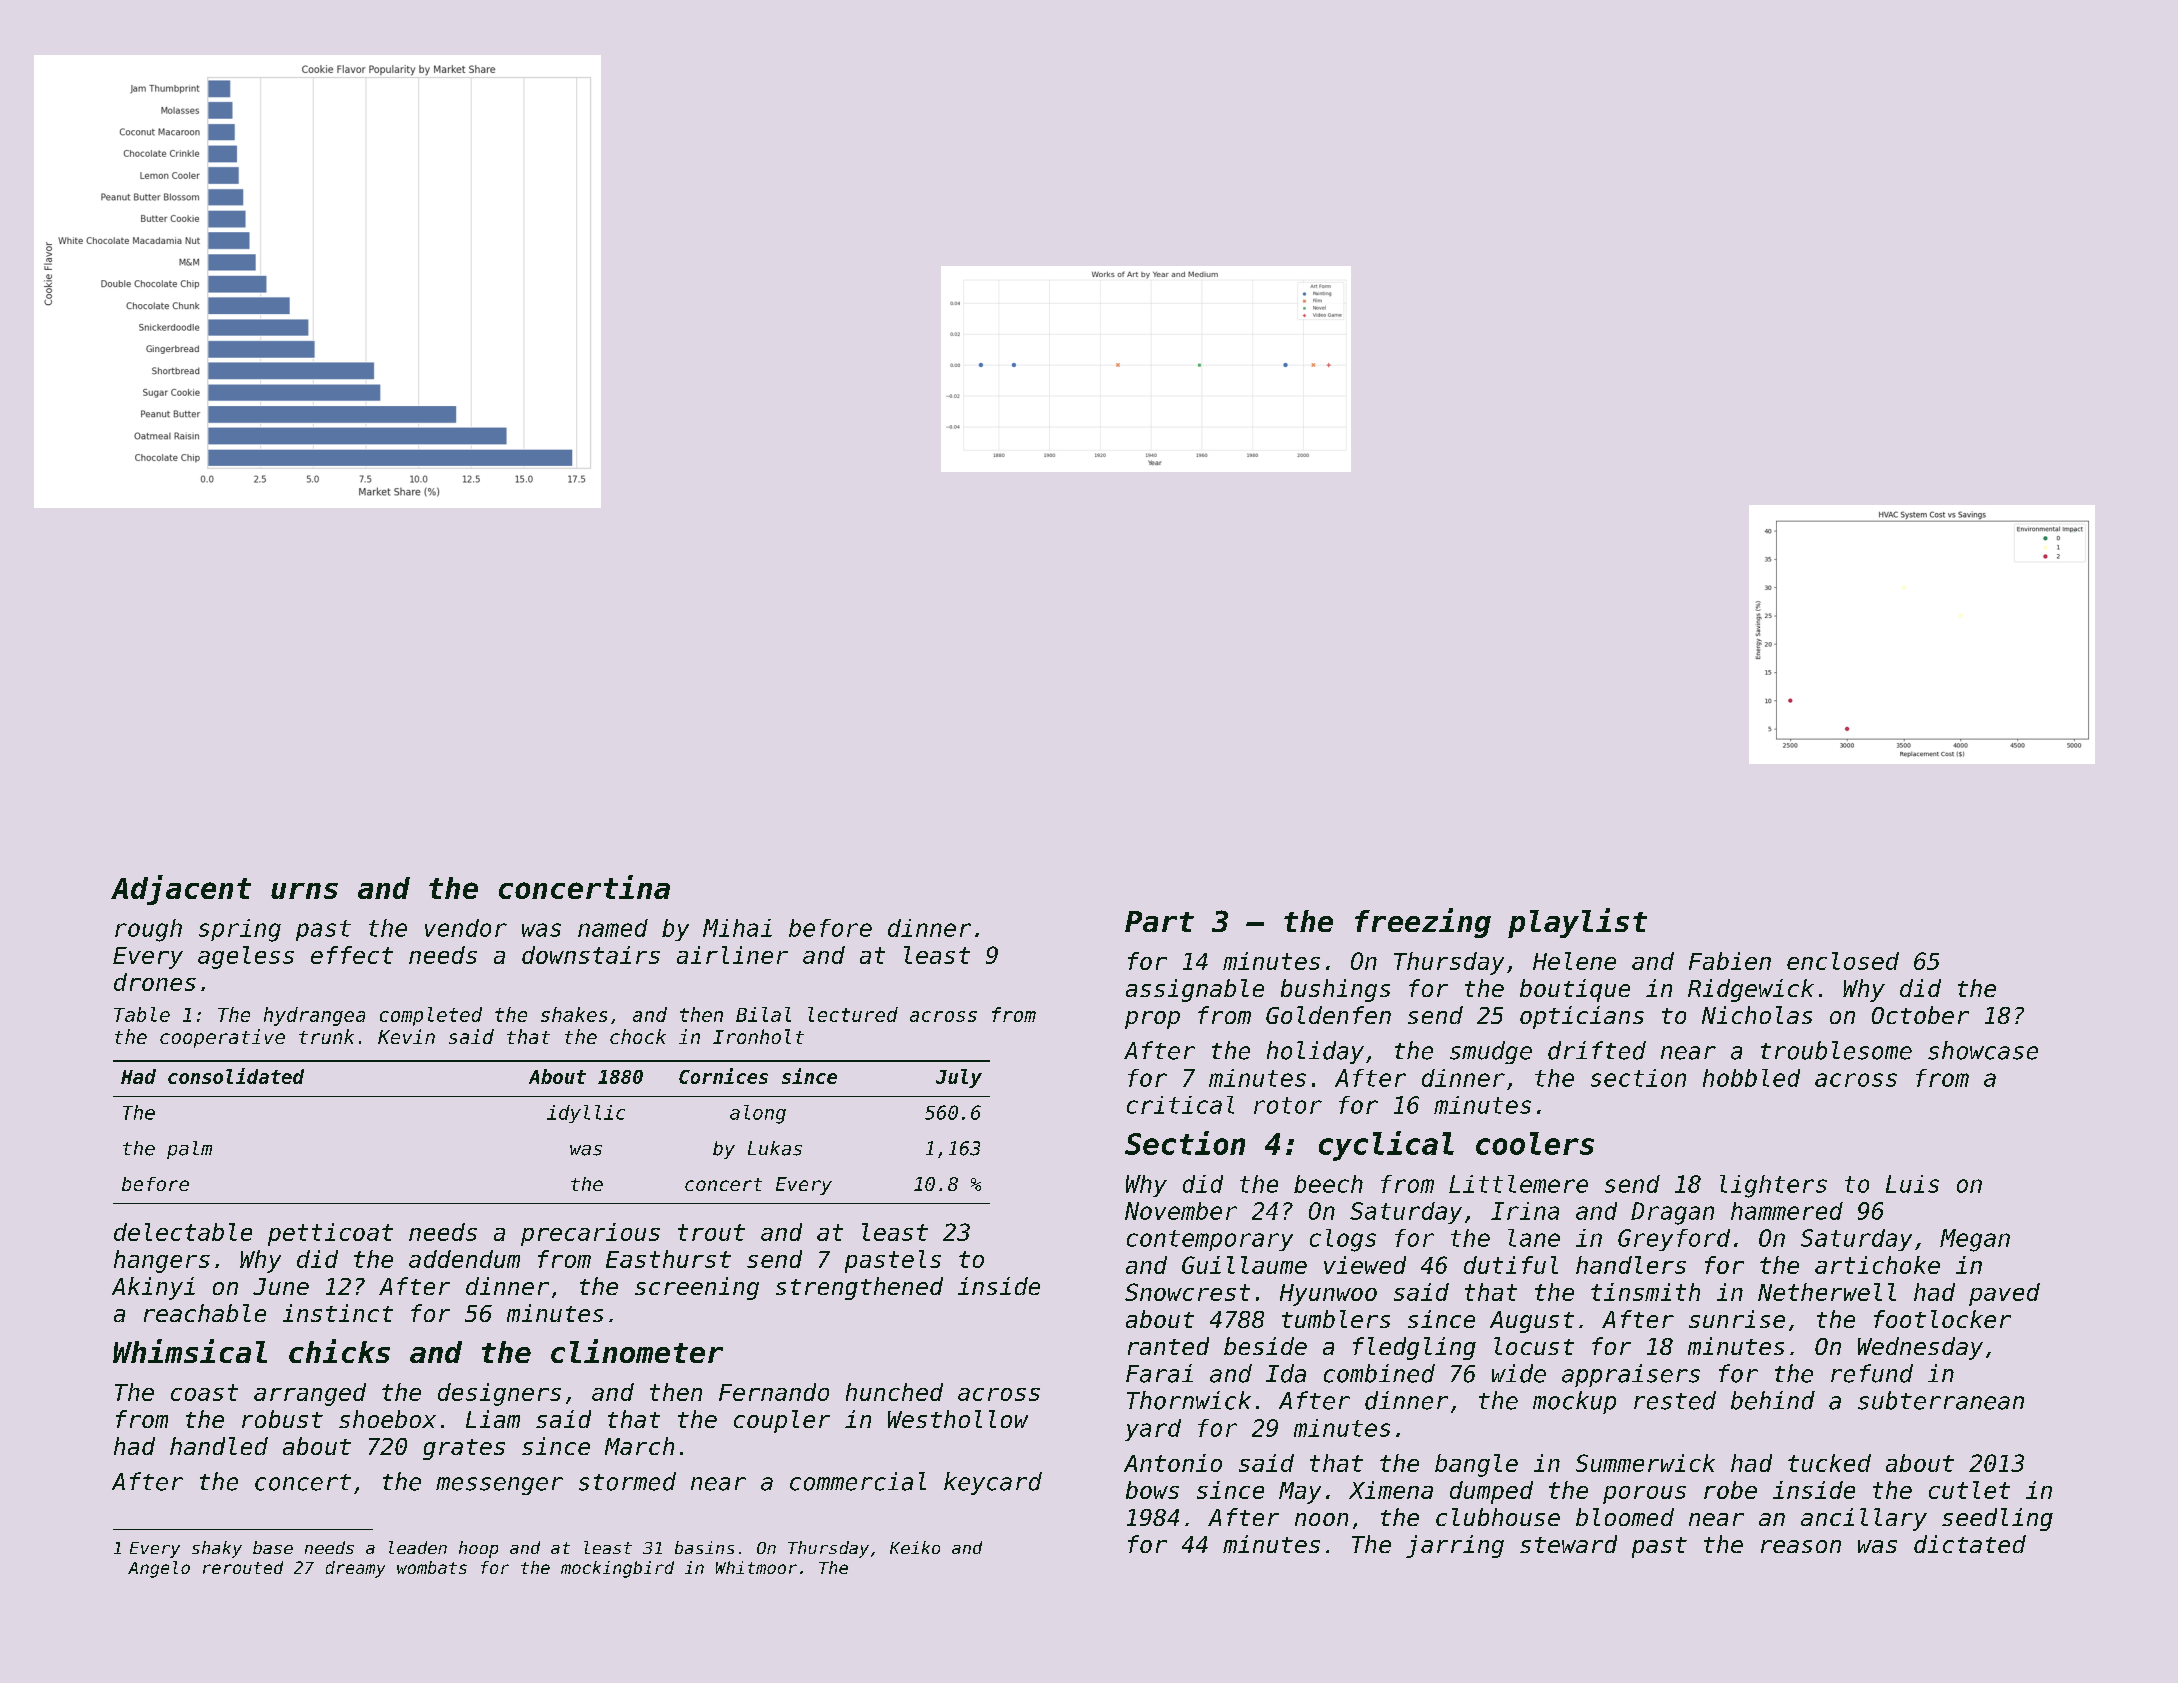 This screenshot has height=1683, width=2178. I want to click on tumblers, so click(1336, 1319).
